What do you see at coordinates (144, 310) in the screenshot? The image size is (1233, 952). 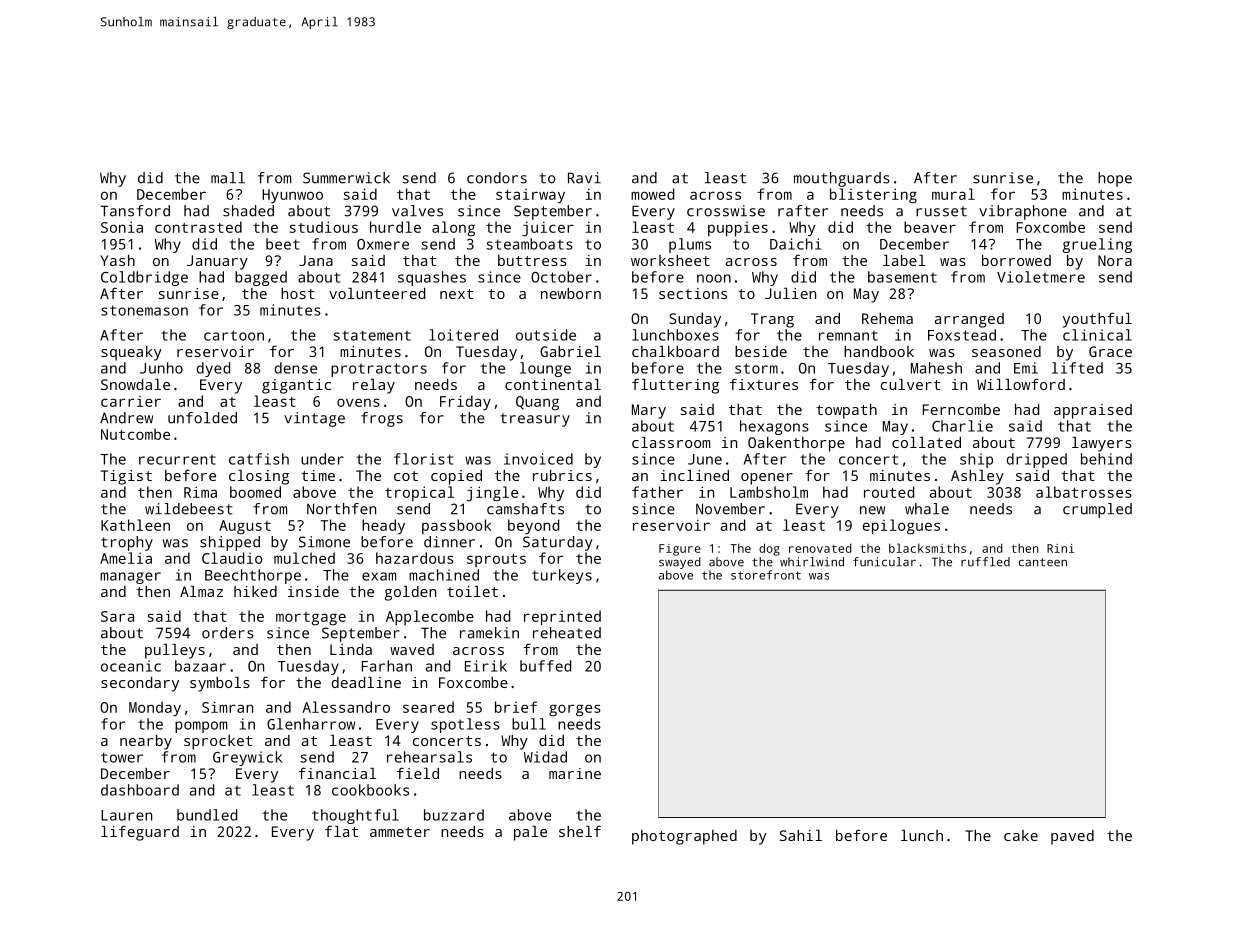 I see `stonemason` at bounding box center [144, 310].
